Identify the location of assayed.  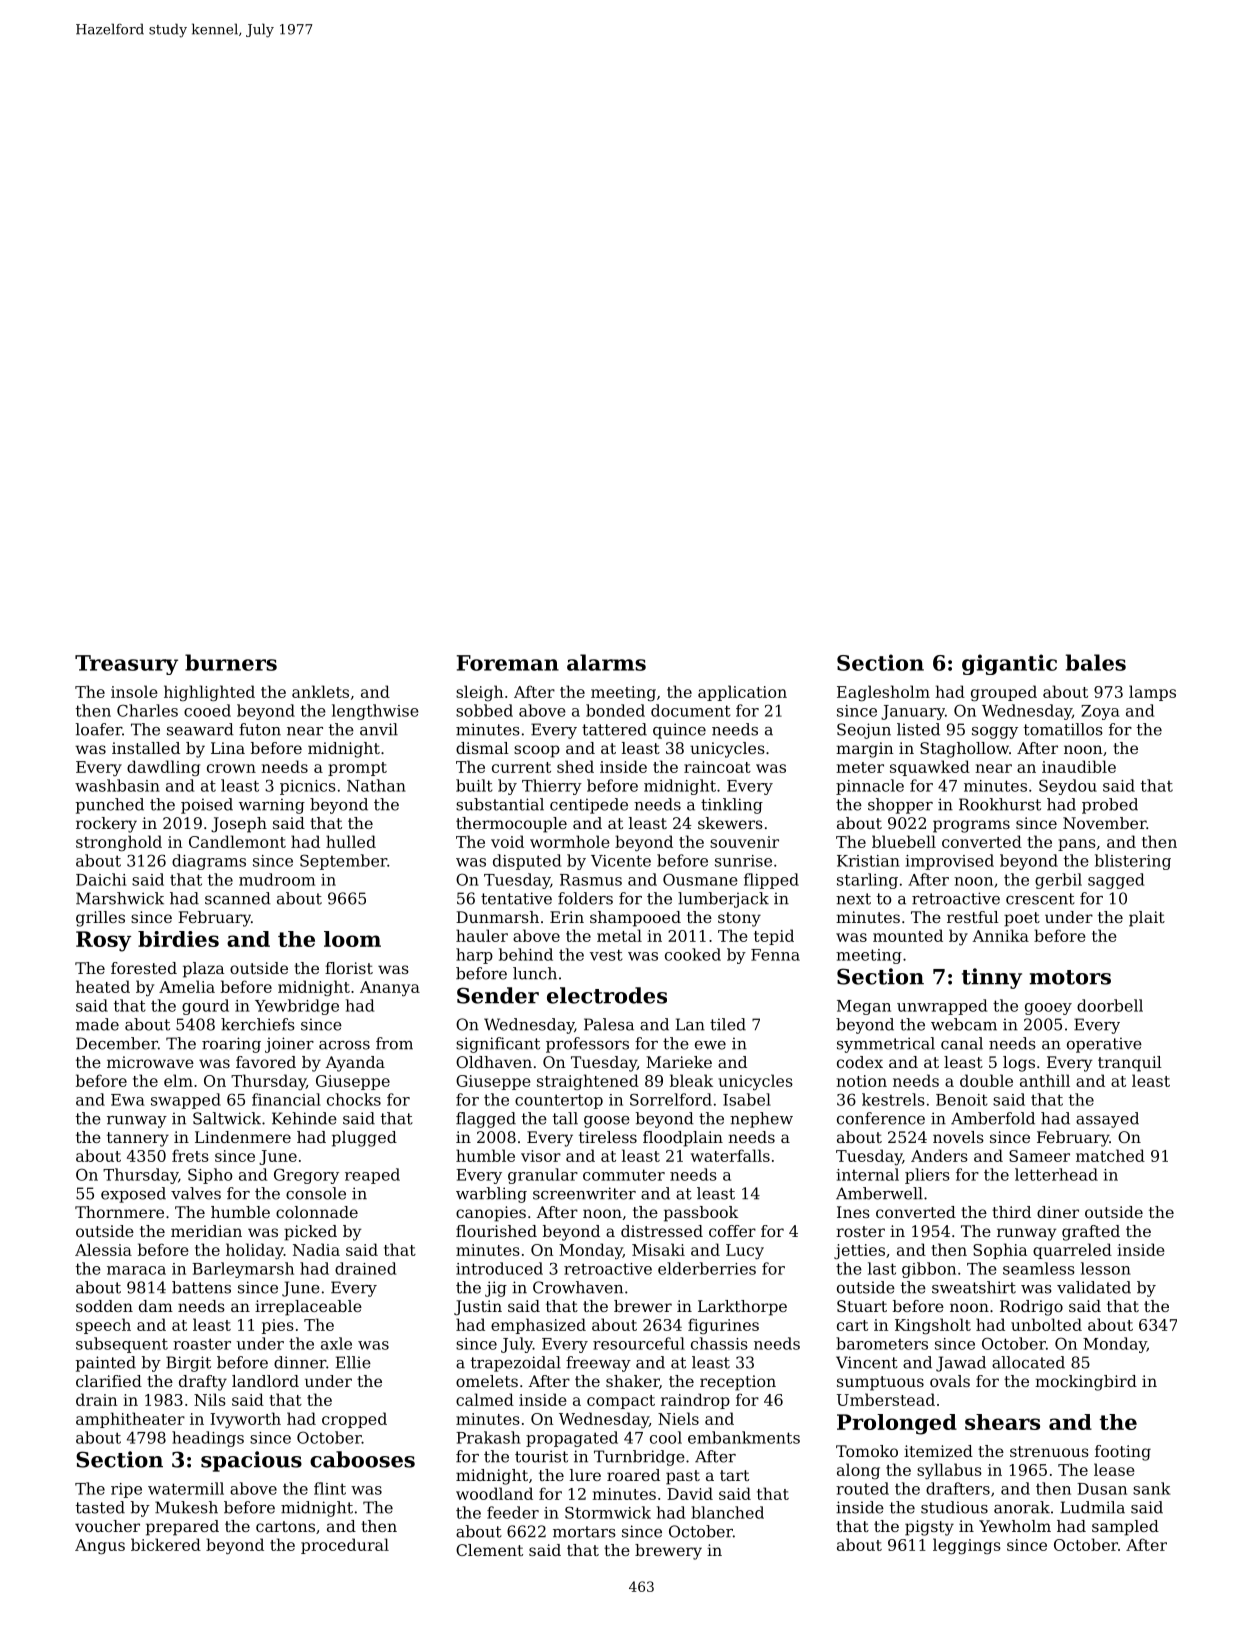
(1107, 1120).
